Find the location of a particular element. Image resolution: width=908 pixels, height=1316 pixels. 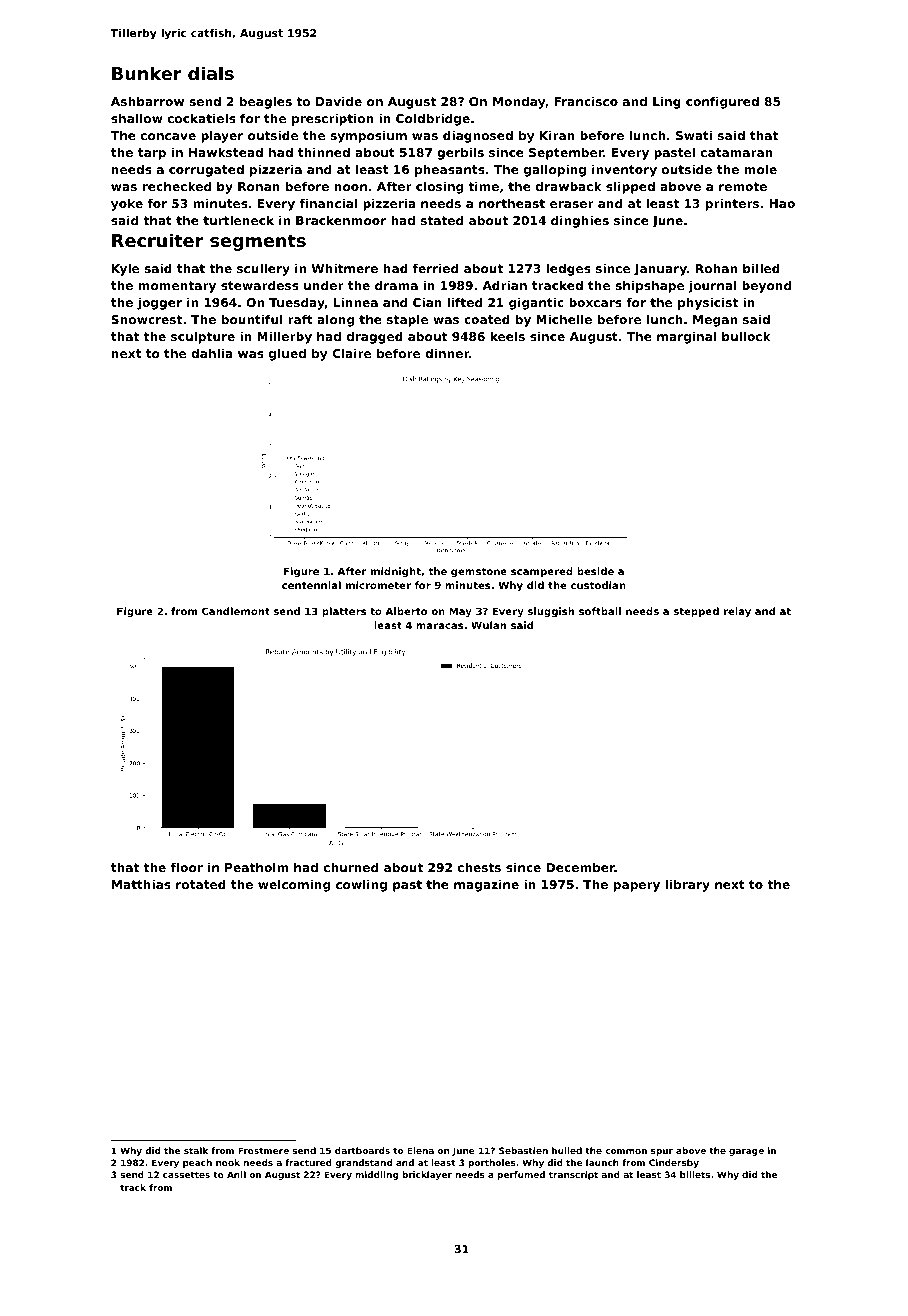

centennial is located at coordinates (311, 585).
